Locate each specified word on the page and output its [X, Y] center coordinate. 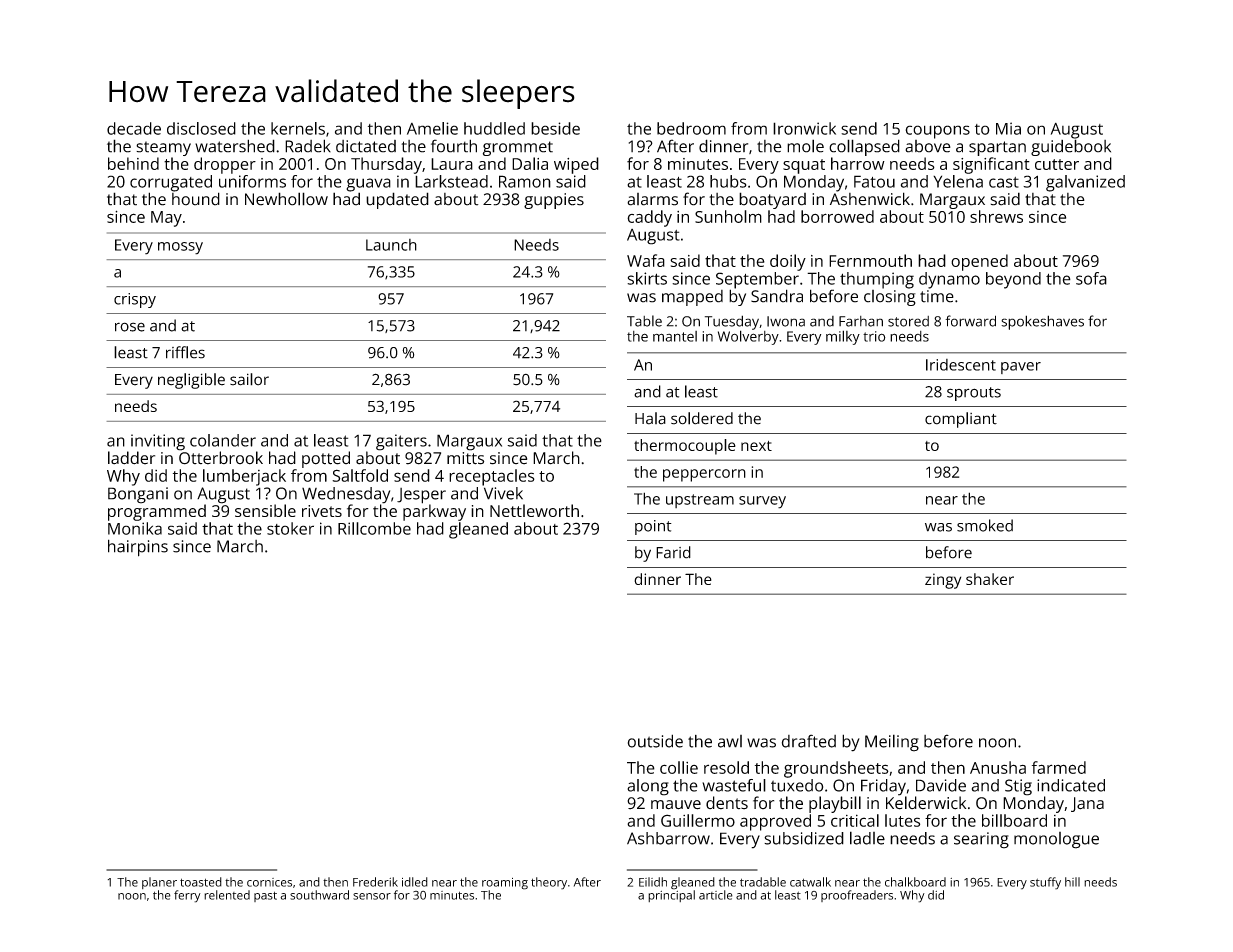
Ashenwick [870, 199]
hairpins [138, 548]
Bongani [138, 495]
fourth [454, 146]
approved [775, 822]
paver [1021, 368]
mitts [465, 458]
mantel [675, 336]
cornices [269, 882]
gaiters [401, 442]
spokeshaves [1042, 322]
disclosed [201, 128]
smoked [985, 525]
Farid [673, 552]
